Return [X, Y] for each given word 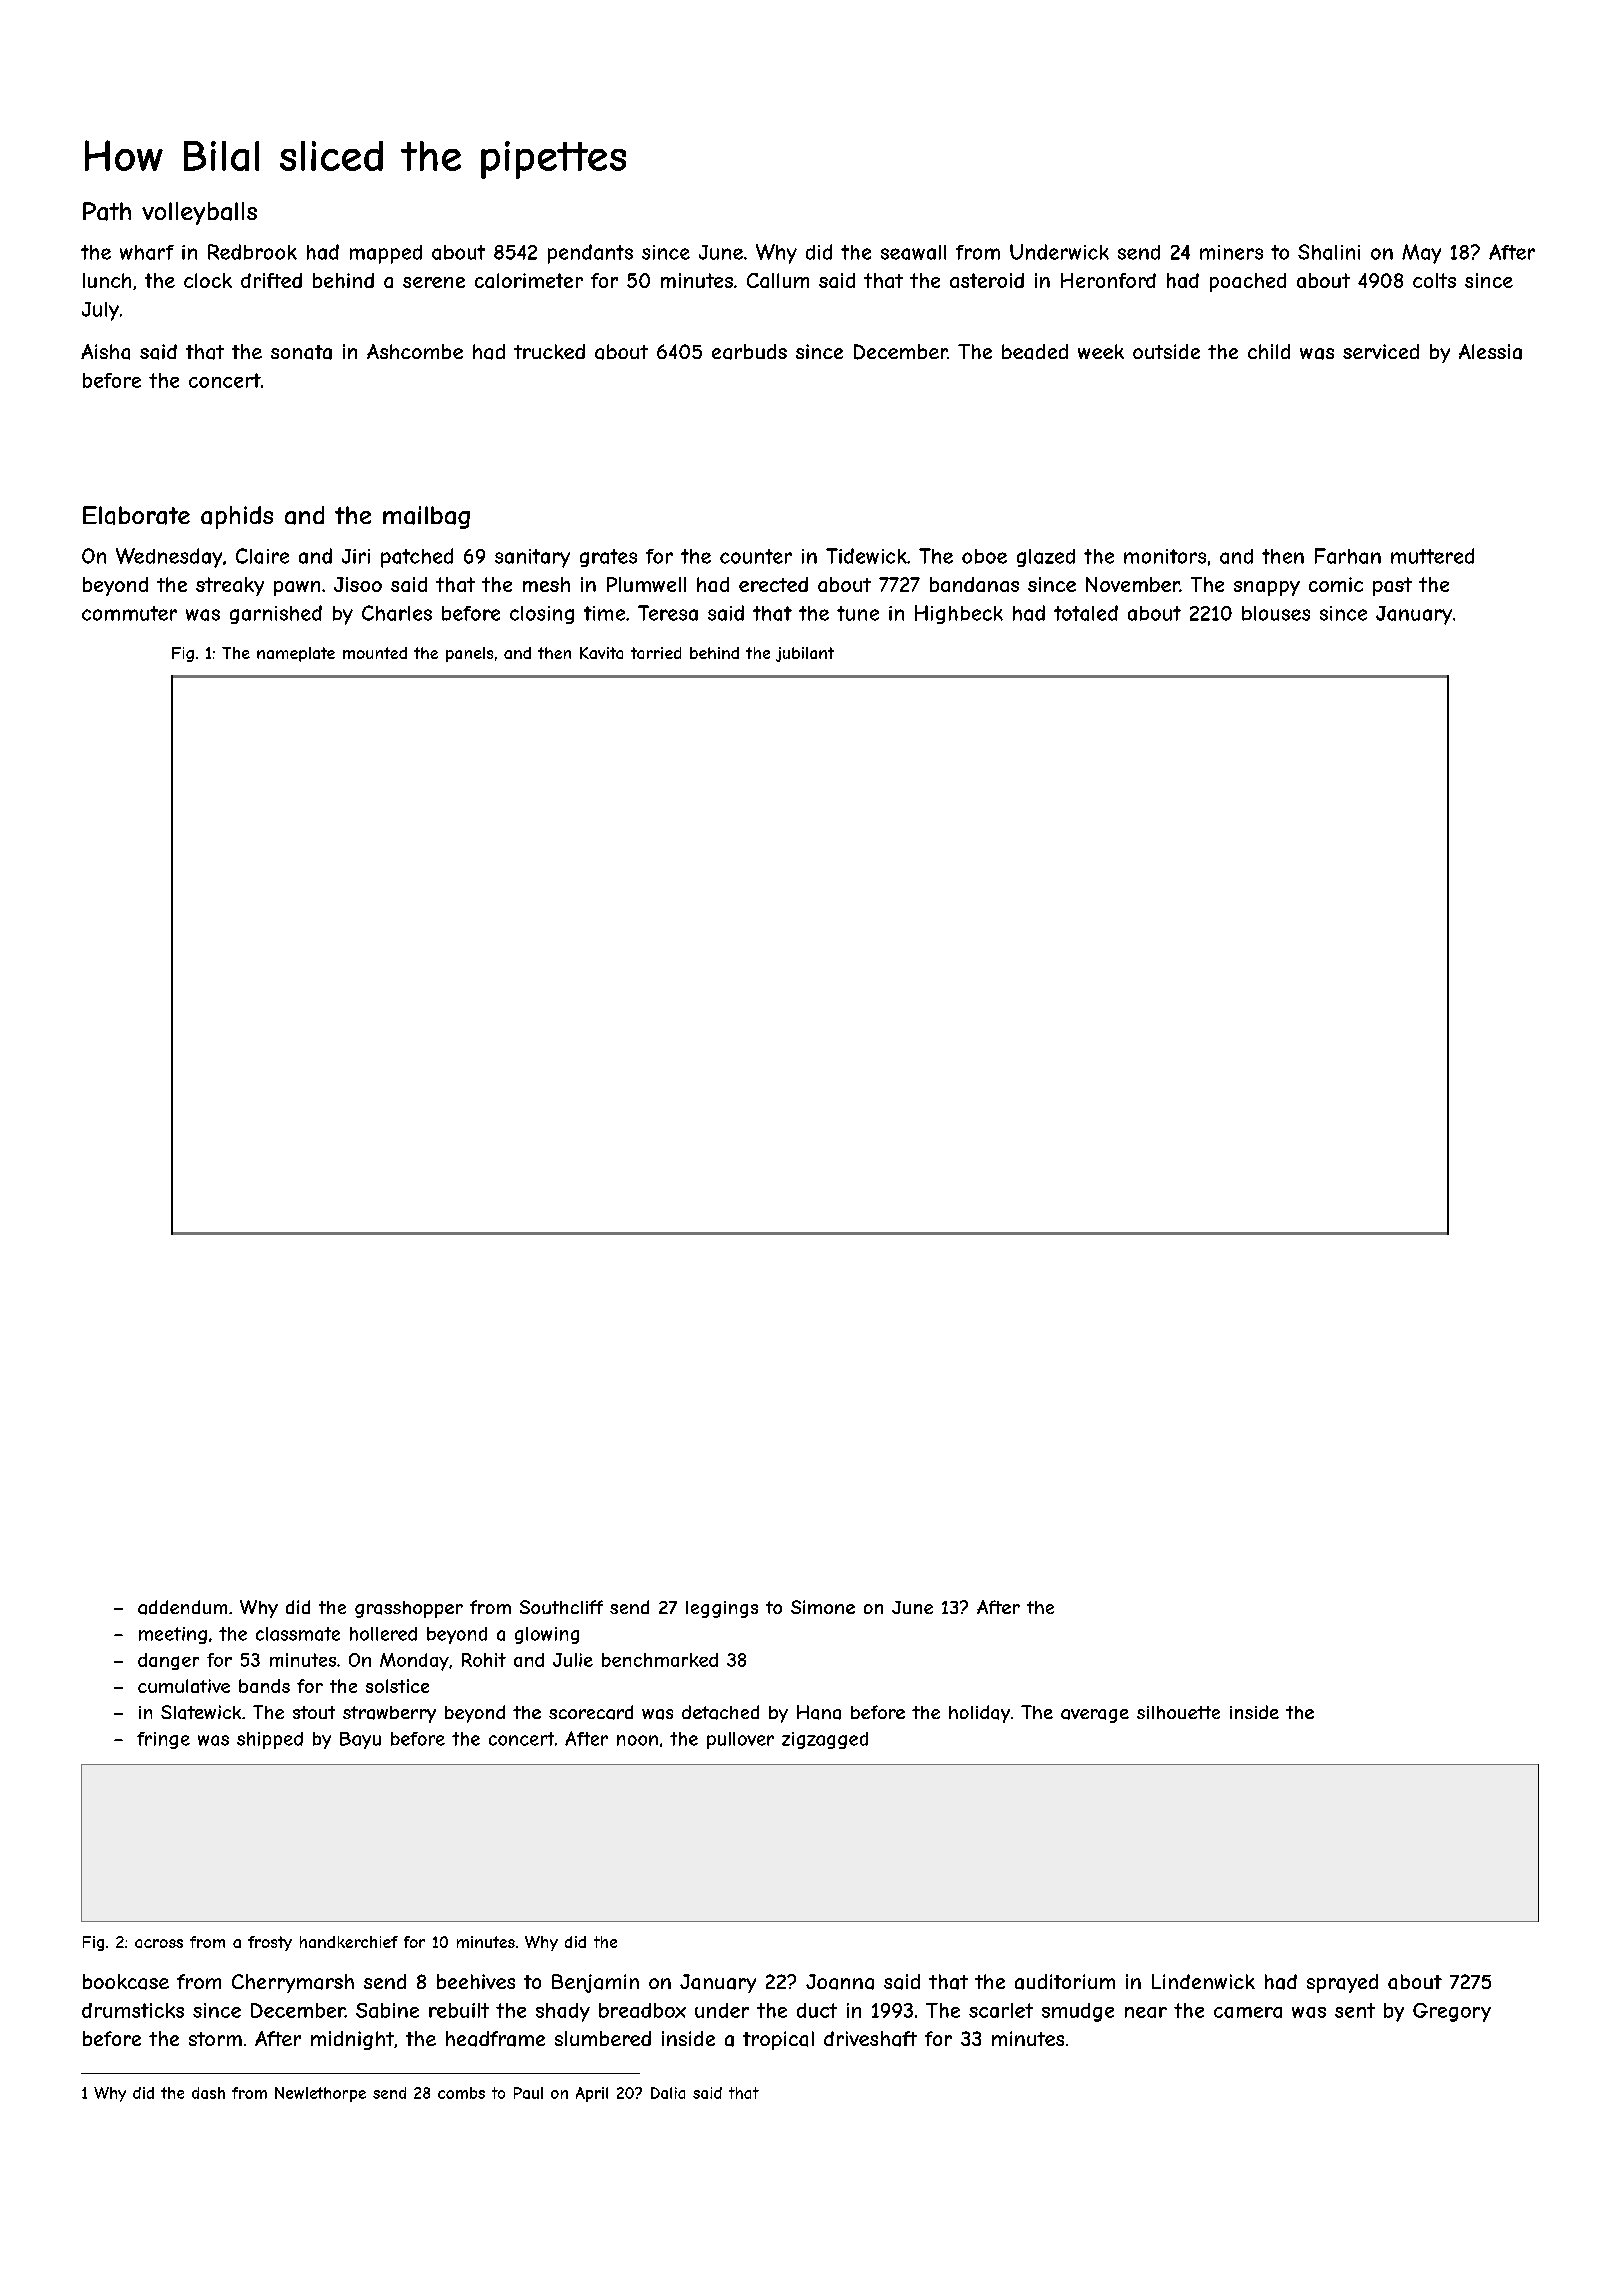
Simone [823, 1607]
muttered [1432, 556]
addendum [182, 1607]
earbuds [749, 352]
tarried [656, 653]
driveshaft [870, 2039]
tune [858, 613]
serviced [1381, 351]
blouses [1276, 613]
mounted [375, 653]
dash [208, 2093]
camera [1248, 2012]
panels [469, 654]
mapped [386, 254]
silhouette [1178, 1712]
